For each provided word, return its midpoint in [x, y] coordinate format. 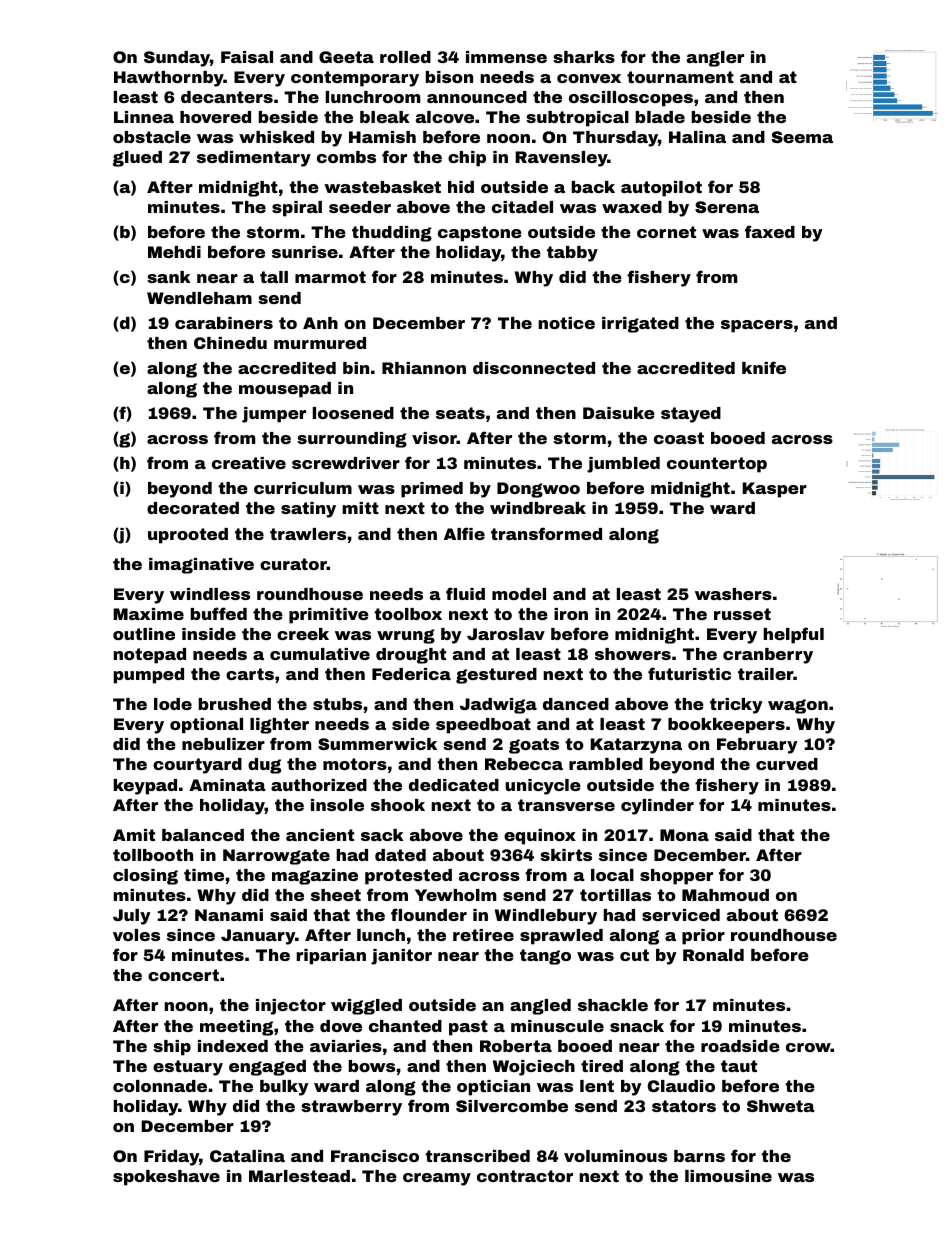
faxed [770, 231]
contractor [525, 1176]
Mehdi [174, 252]
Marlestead [299, 1176]
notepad [149, 656]
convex [589, 78]
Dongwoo [538, 490]
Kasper [774, 490]
